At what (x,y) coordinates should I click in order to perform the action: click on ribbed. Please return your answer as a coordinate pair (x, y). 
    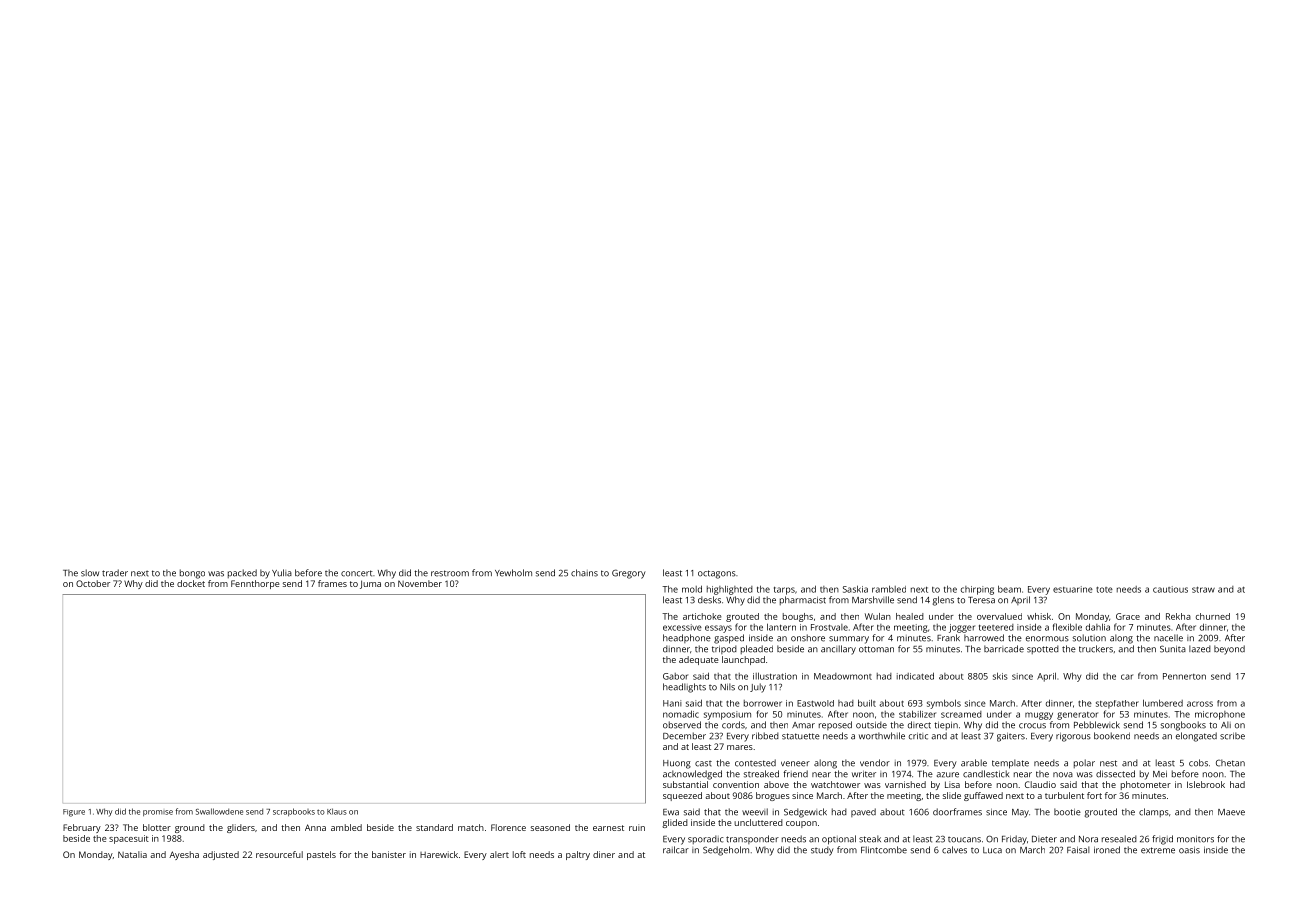
    Looking at the image, I should click on (765, 736).
